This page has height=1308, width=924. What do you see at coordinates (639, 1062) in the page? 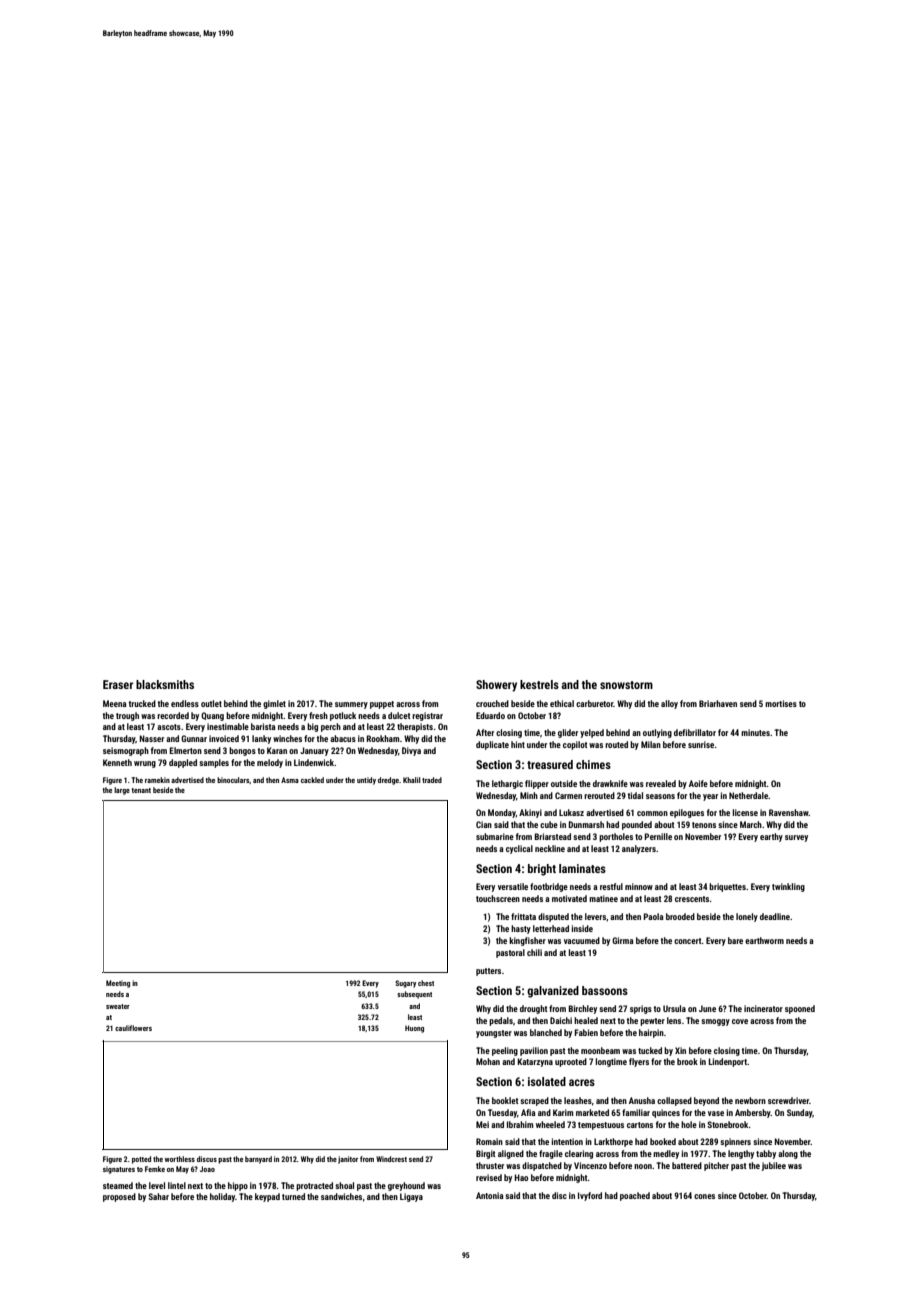
I see `flyers` at bounding box center [639, 1062].
